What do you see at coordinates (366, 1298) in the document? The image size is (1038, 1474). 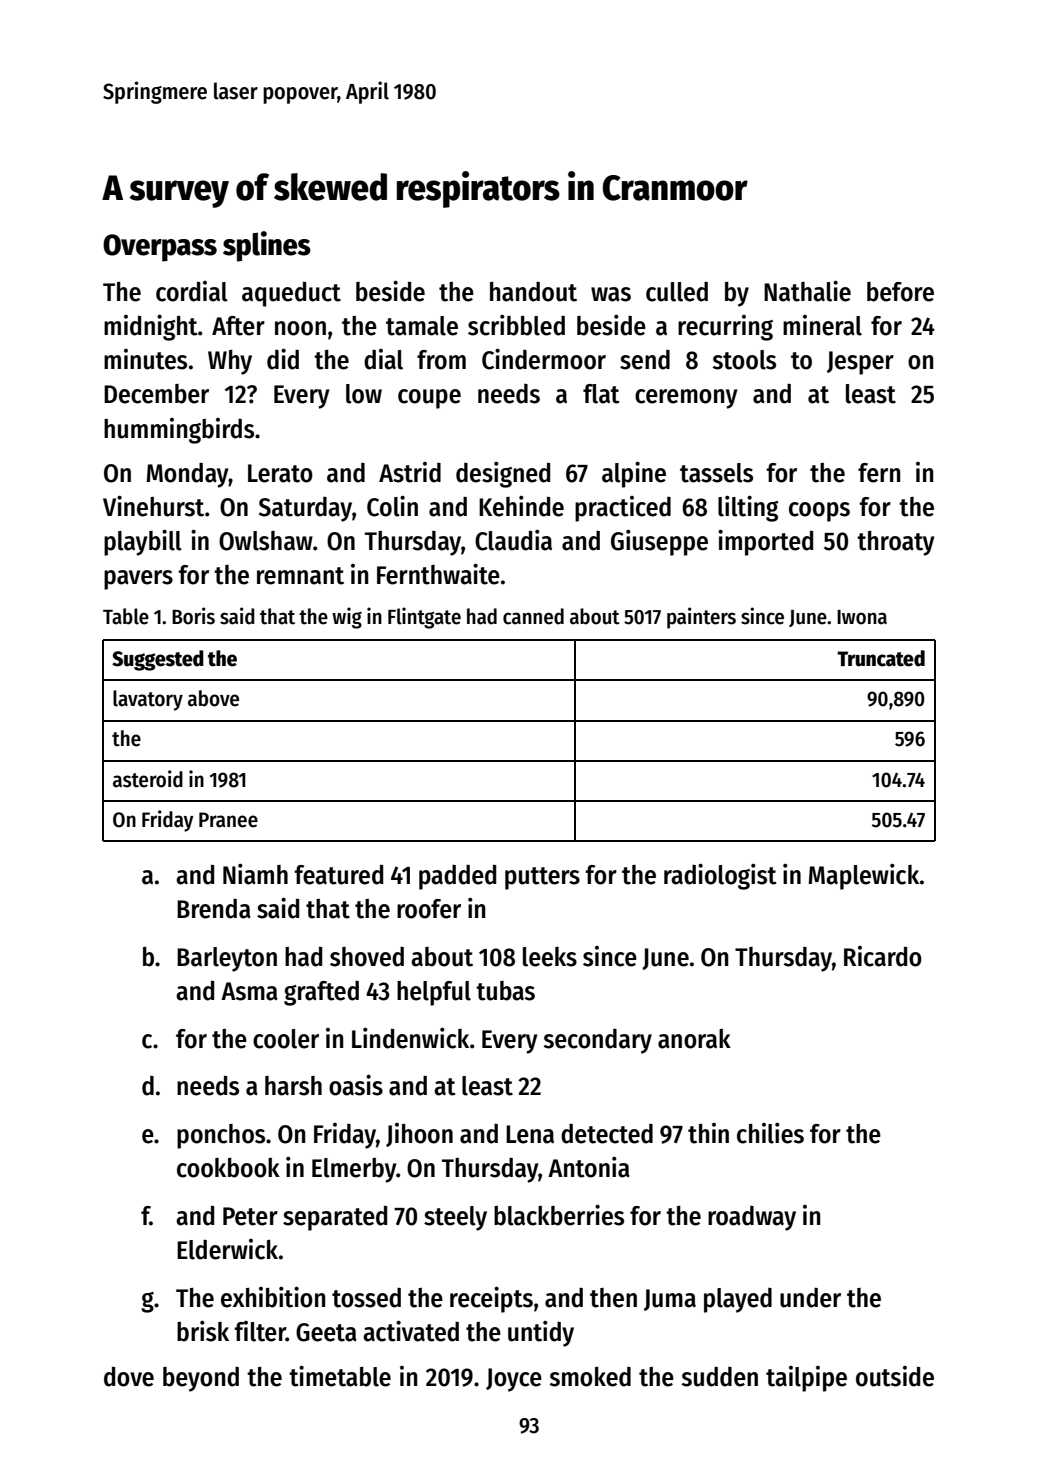 I see `tossed` at bounding box center [366, 1298].
